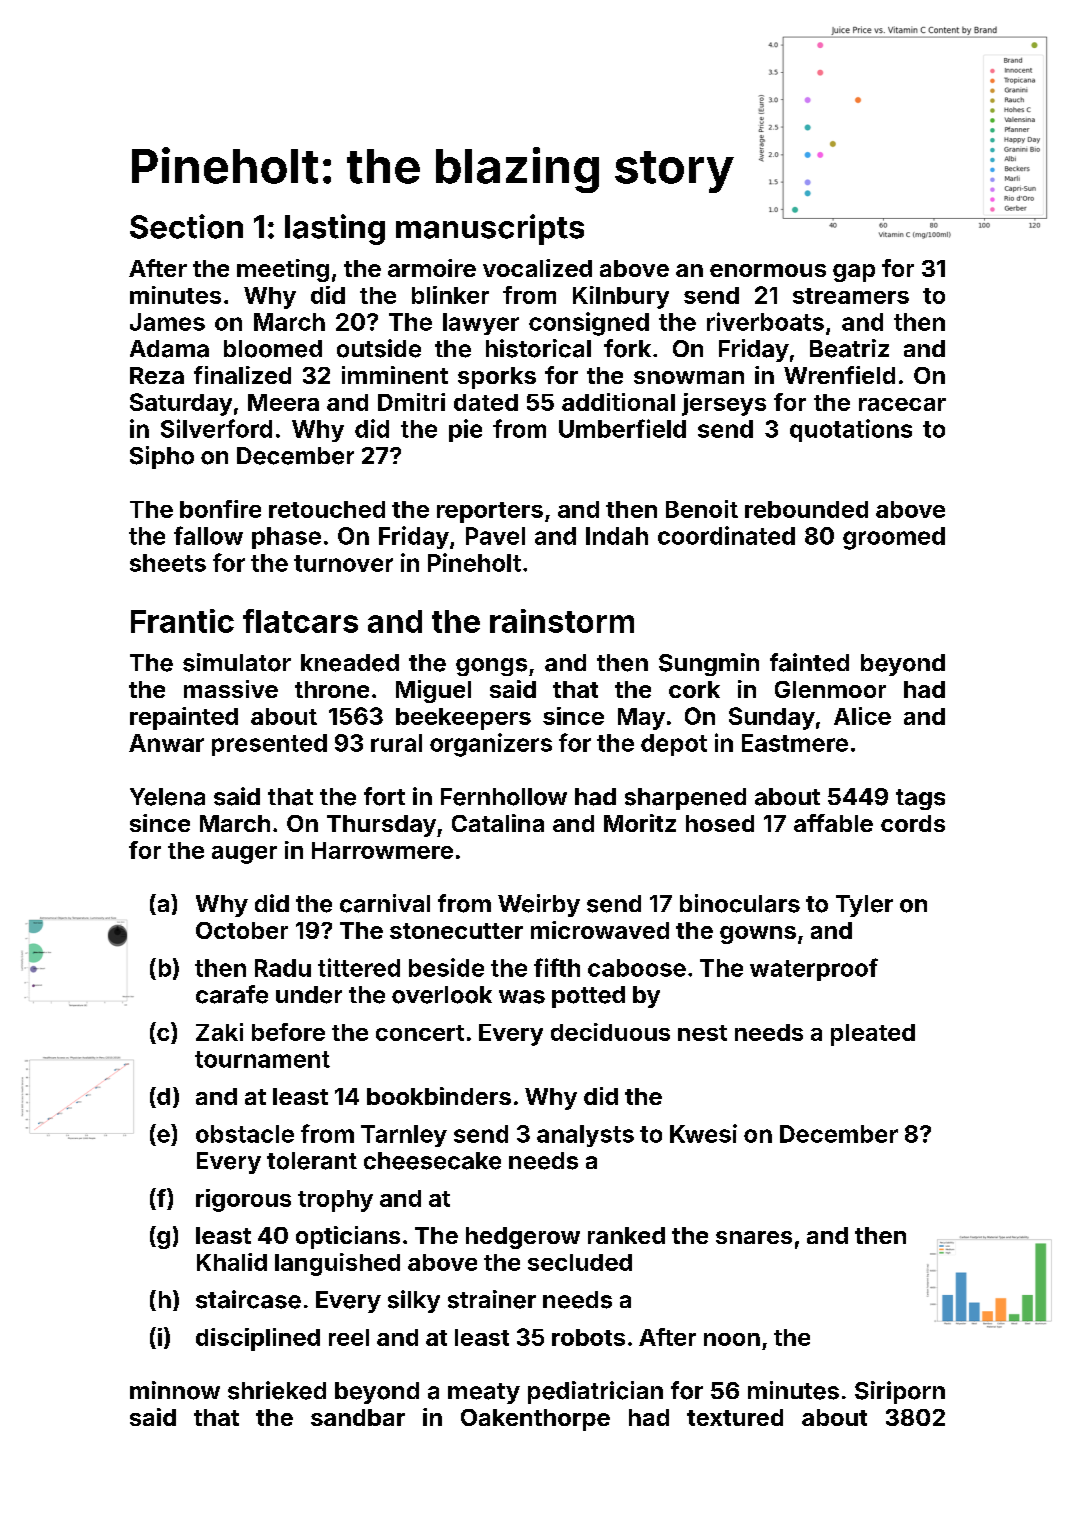 The image size is (1075, 1526). I want to click on enormous, so click(768, 270).
